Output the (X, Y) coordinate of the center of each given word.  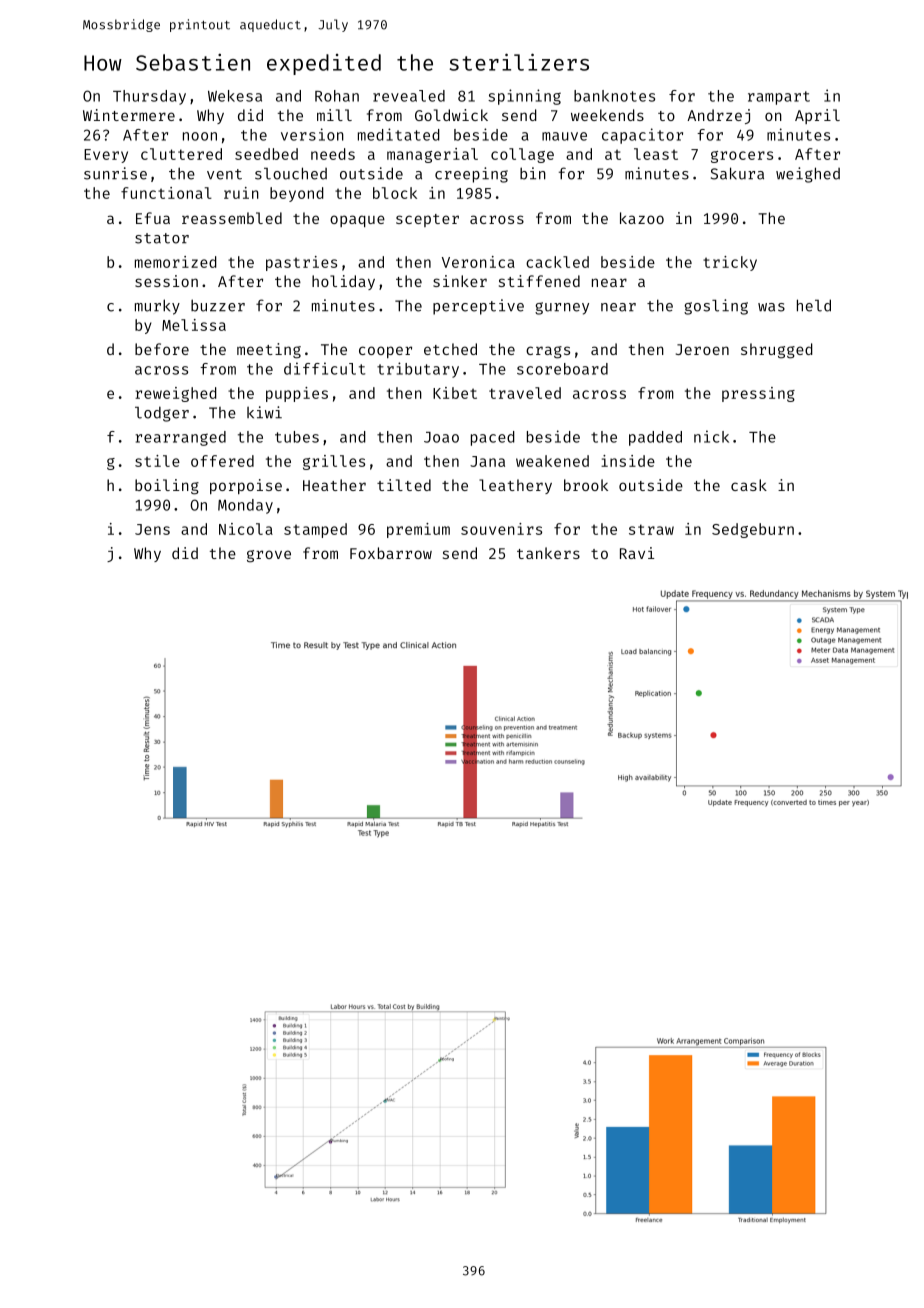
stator (162, 238)
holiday (343, 282)
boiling (167, 487)
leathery (515, 486)
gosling (716, 307)
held (814, 305)
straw (651, 529)
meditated (399, 134)
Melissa (194, 325)
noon (200, 136)
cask (749, 485)
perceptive (478, 307)
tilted (404, 485)
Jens (152, 529)
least (656, 154)
